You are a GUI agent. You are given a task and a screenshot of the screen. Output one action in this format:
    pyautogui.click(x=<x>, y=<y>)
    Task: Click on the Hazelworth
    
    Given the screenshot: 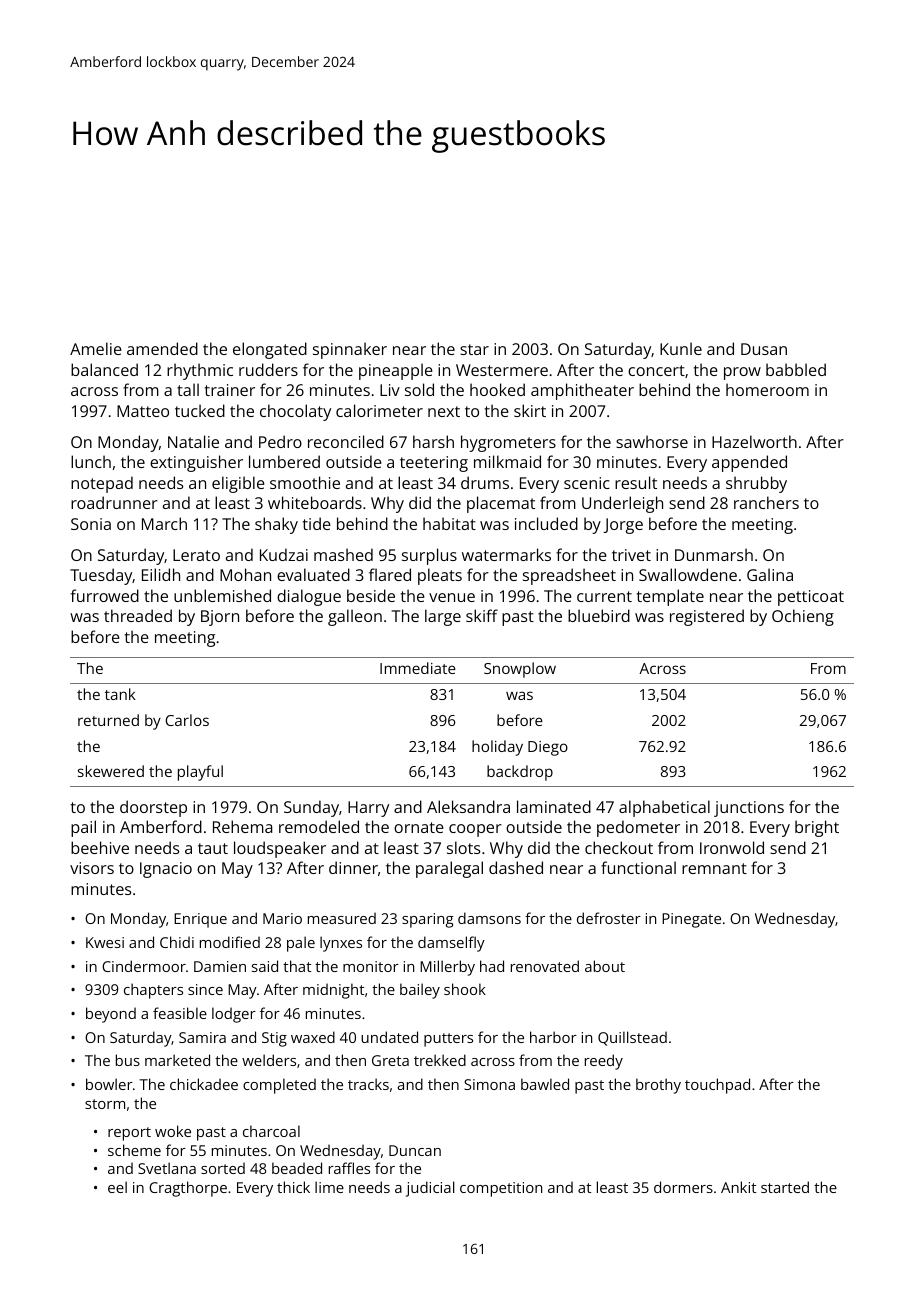 What is the action you would take?
    pyautogui.click(x=754, y=441)
